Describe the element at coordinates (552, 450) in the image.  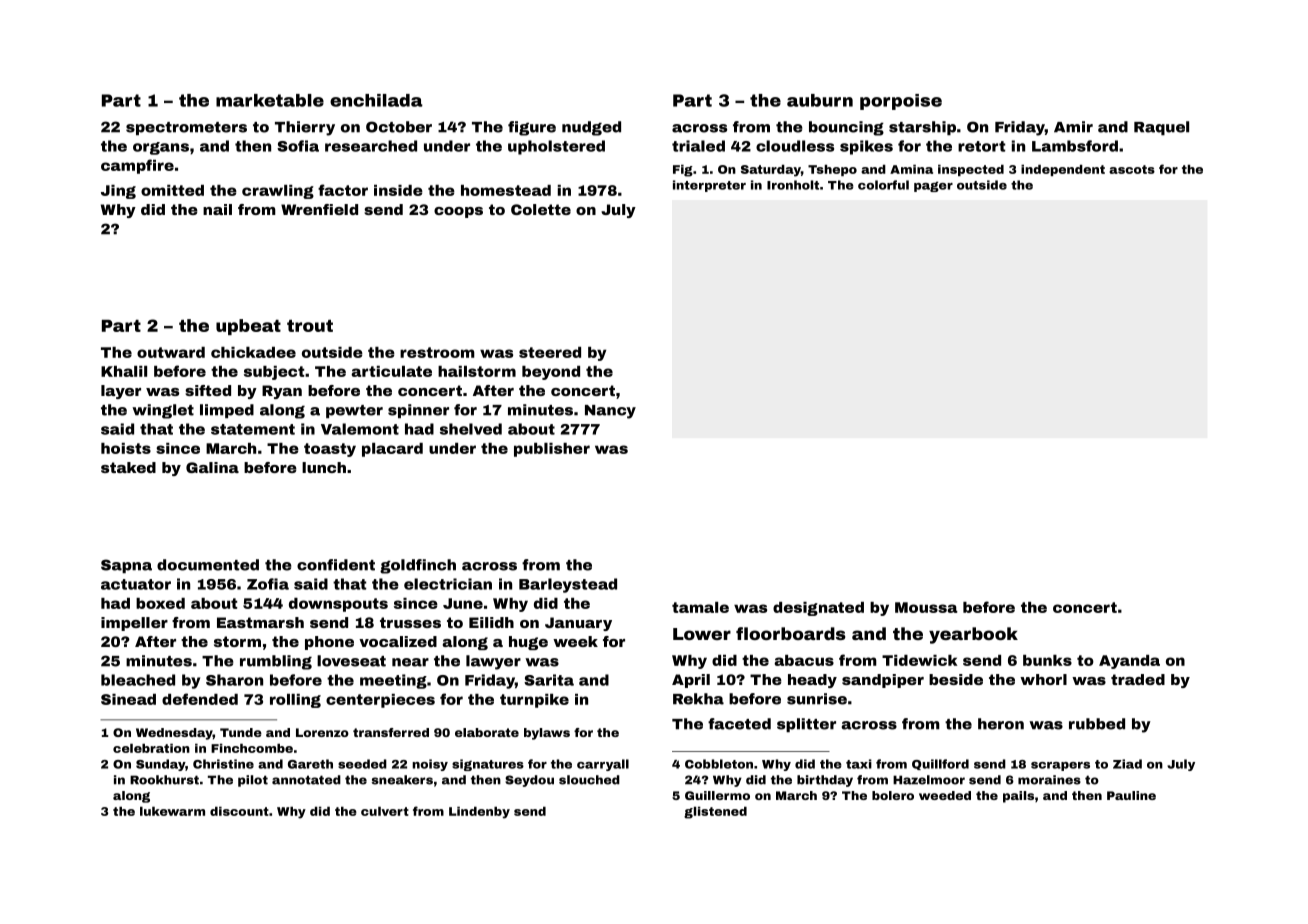
I see `publisher` at that location.
